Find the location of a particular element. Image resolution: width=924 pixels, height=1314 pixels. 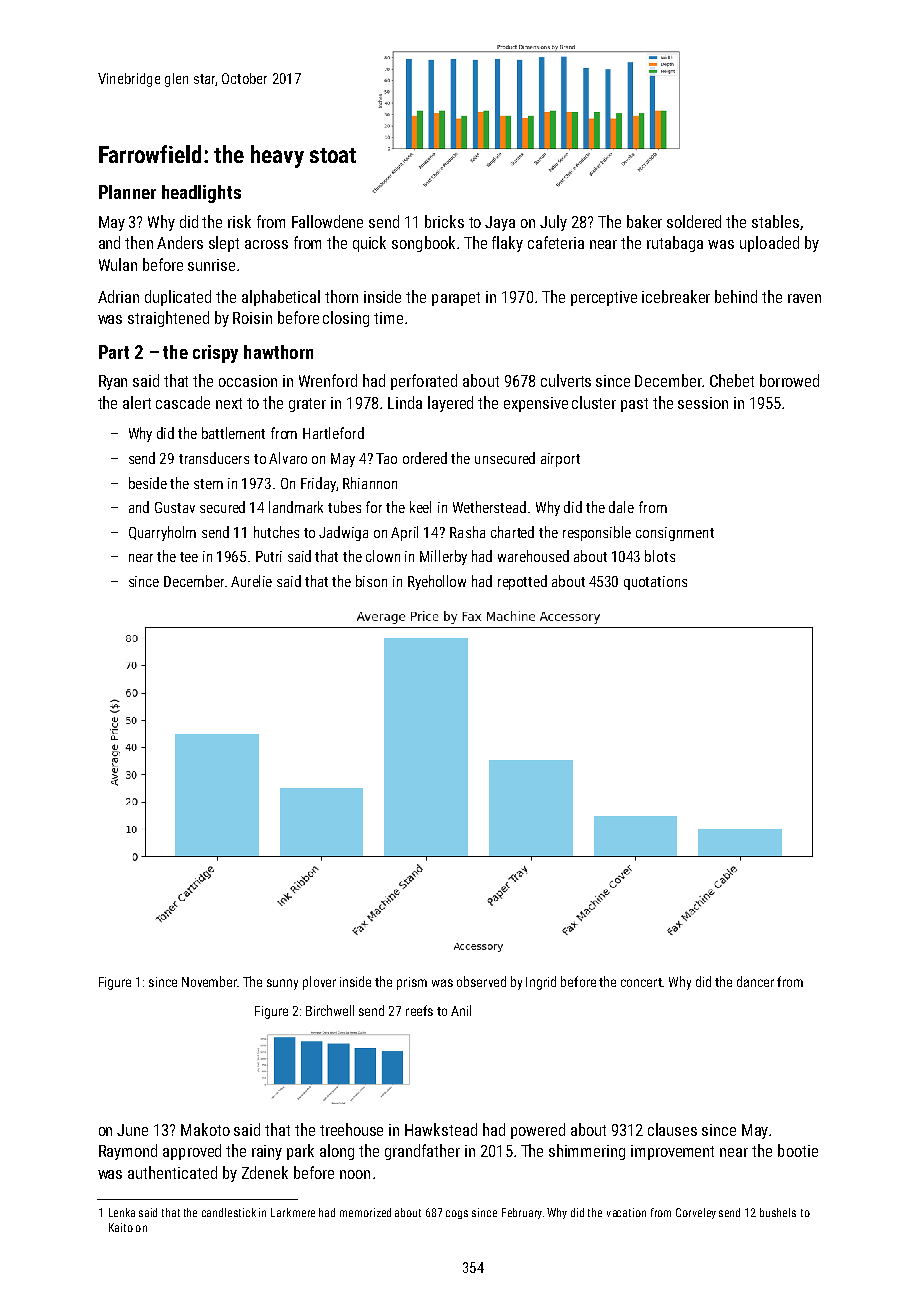

Corveley is located at coordinates (696, 1213).
